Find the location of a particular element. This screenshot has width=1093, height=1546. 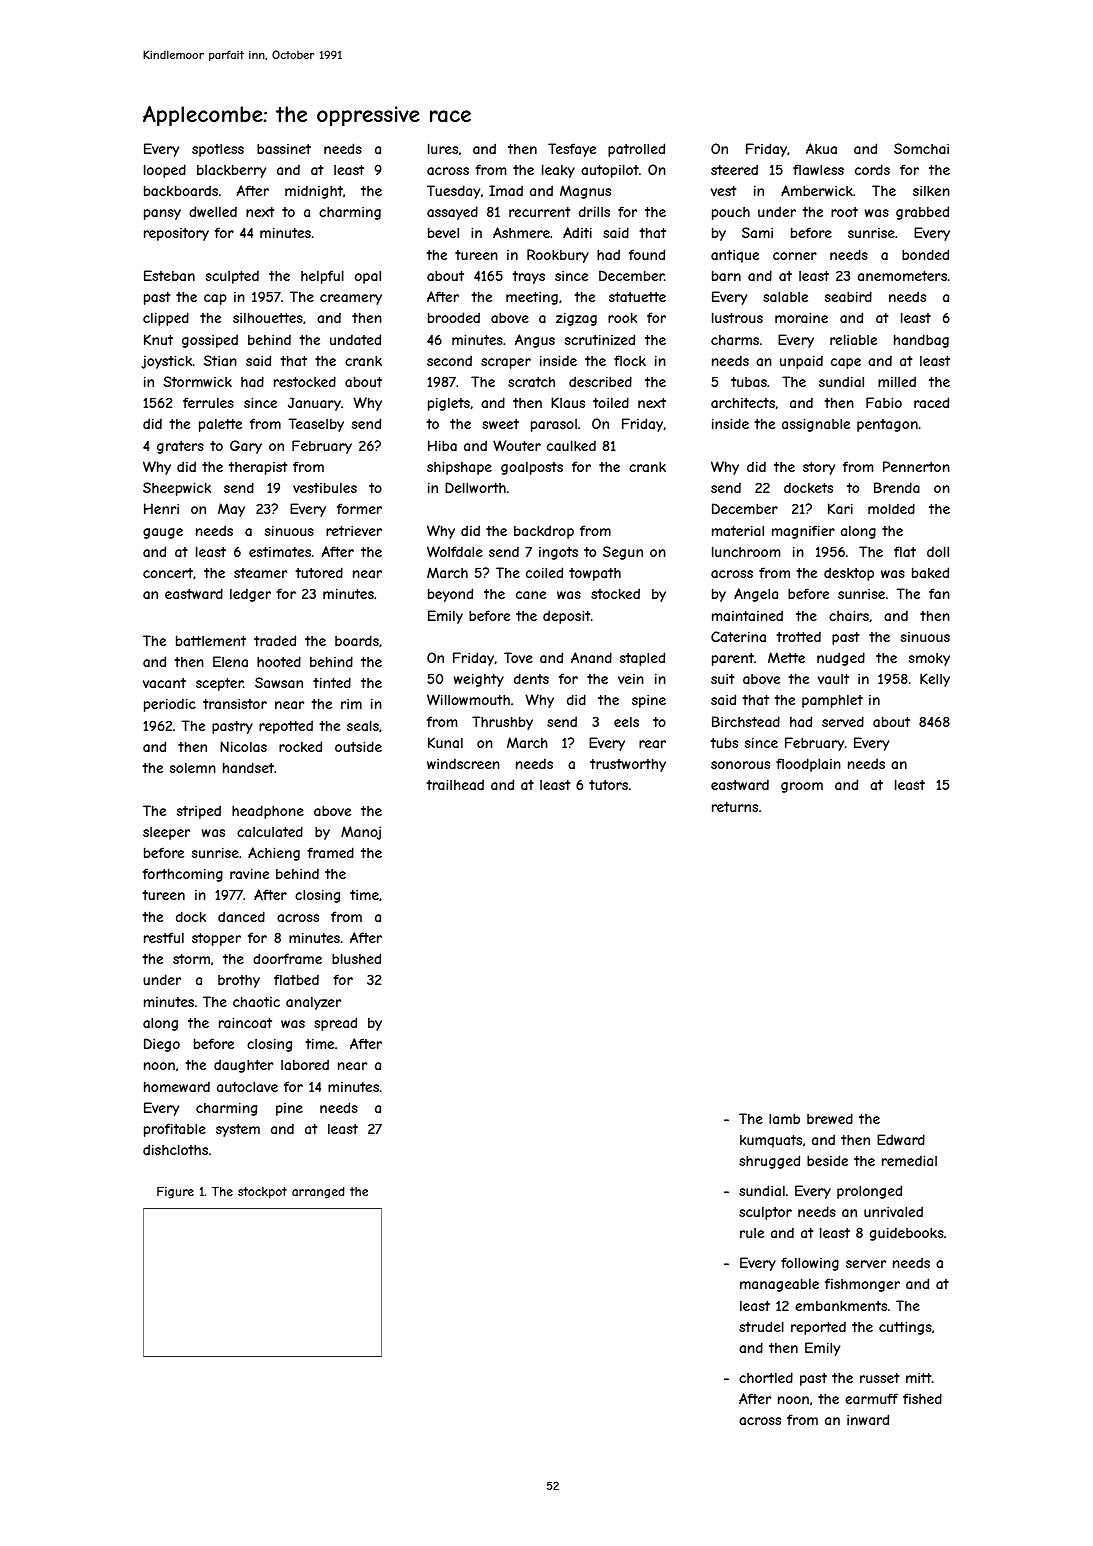

Tesfaye is located at coordinates (572, 150).
